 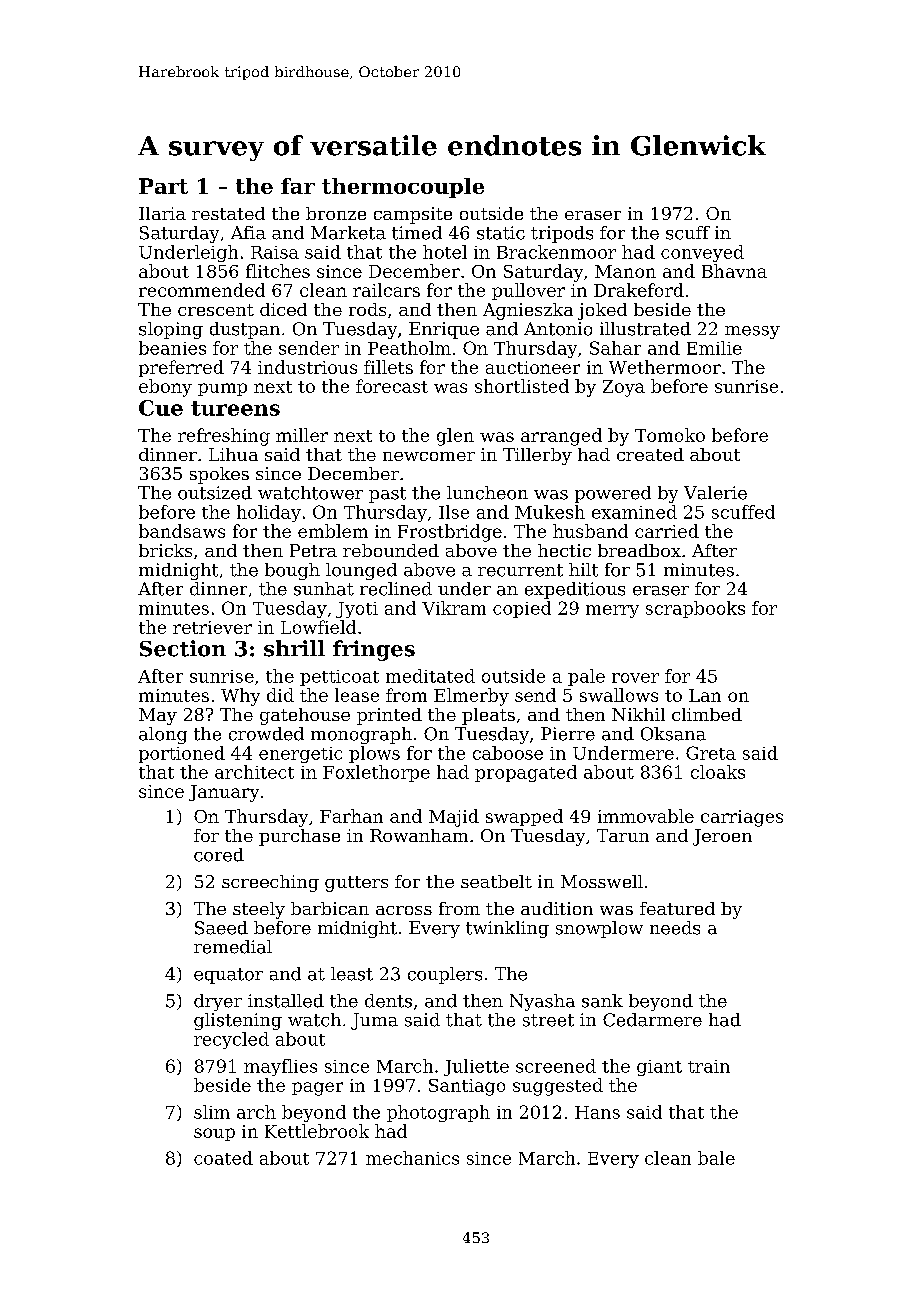 I want to click on slim, so click(x=212, y=1112).
